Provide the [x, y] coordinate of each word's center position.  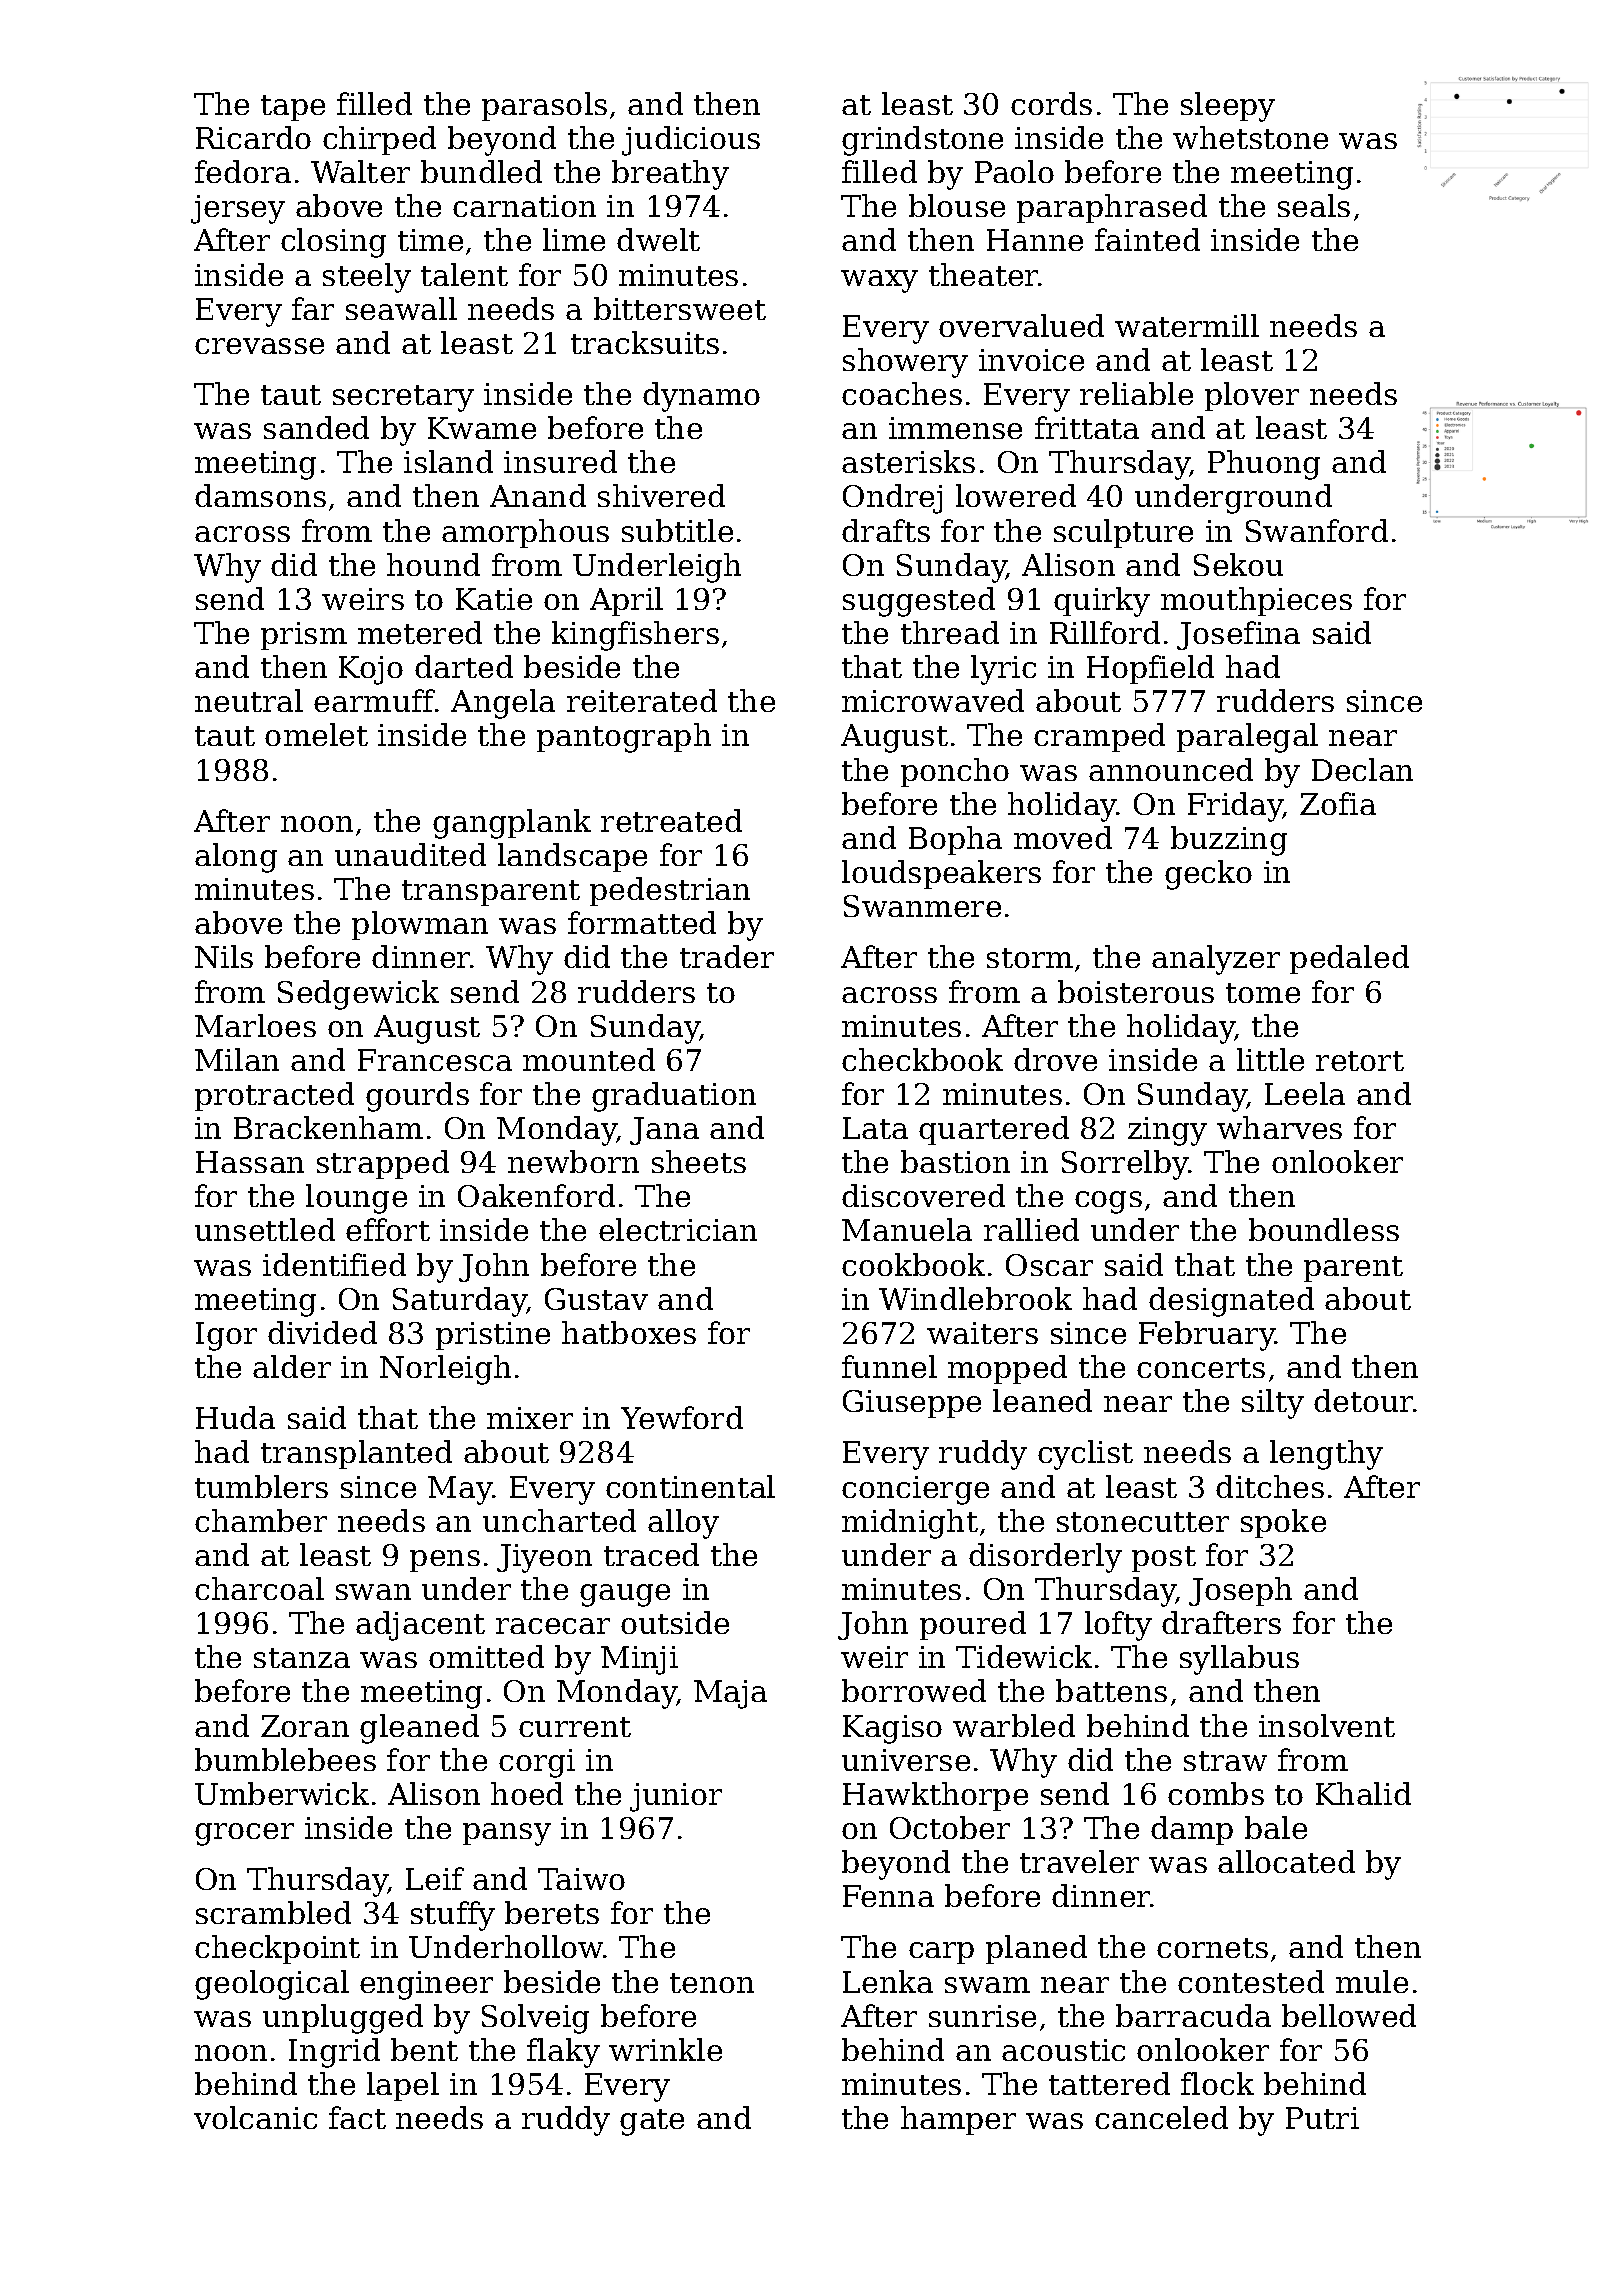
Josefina [1238, 635]
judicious [691, 141]
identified [334, 1264]
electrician [678, 1229]
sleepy [1228, 107]
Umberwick [282, 1793]
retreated [671, 820]
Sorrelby [1125, 1165]
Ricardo [253, 137]
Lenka [888, 1981]
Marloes [255, 1025]
